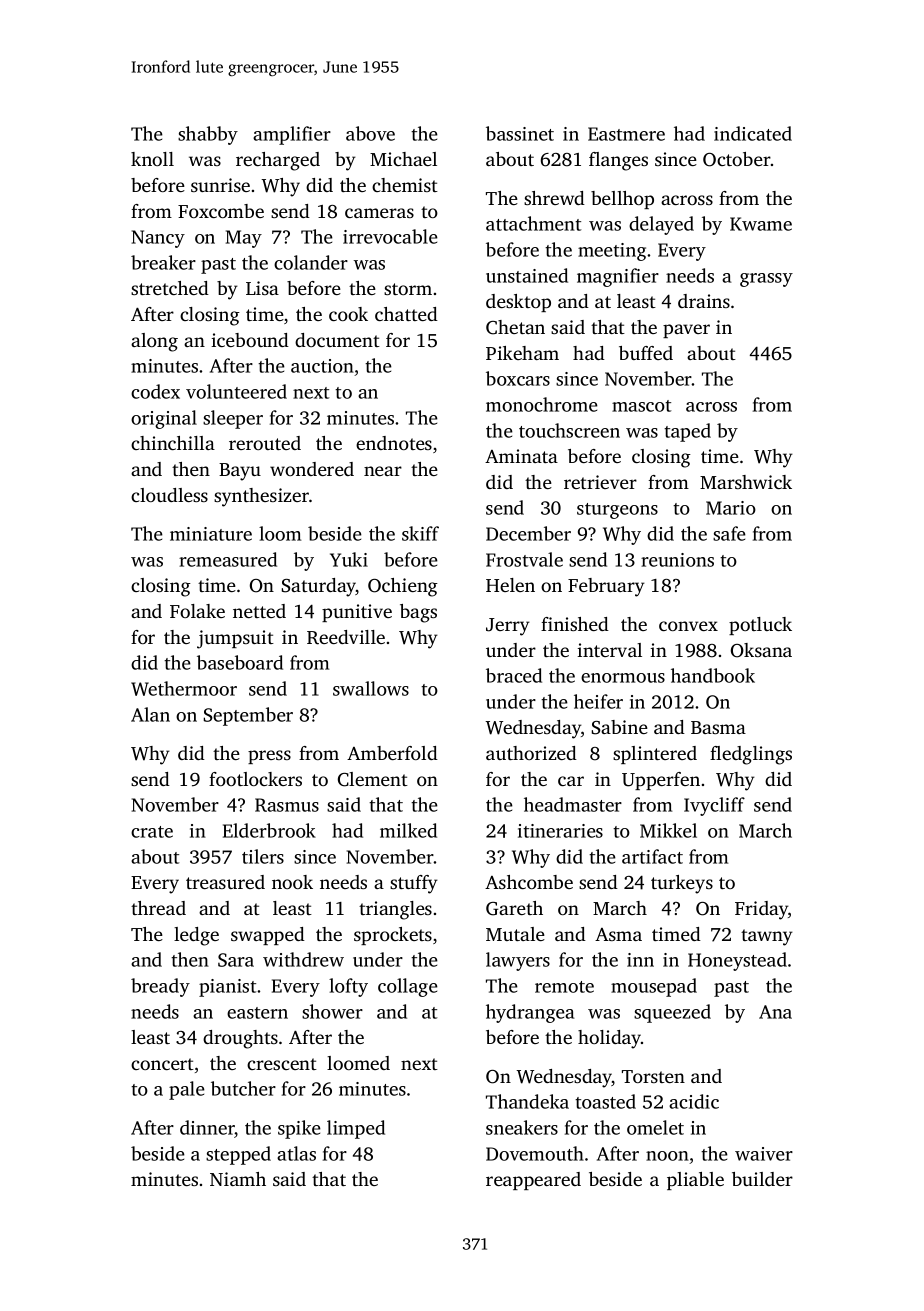 Image resolution: width=924 pixels, height=1311 pixels. Describe the element at coordinates (403, 587) in the screenshot. I see `Ochieng` at that location.
